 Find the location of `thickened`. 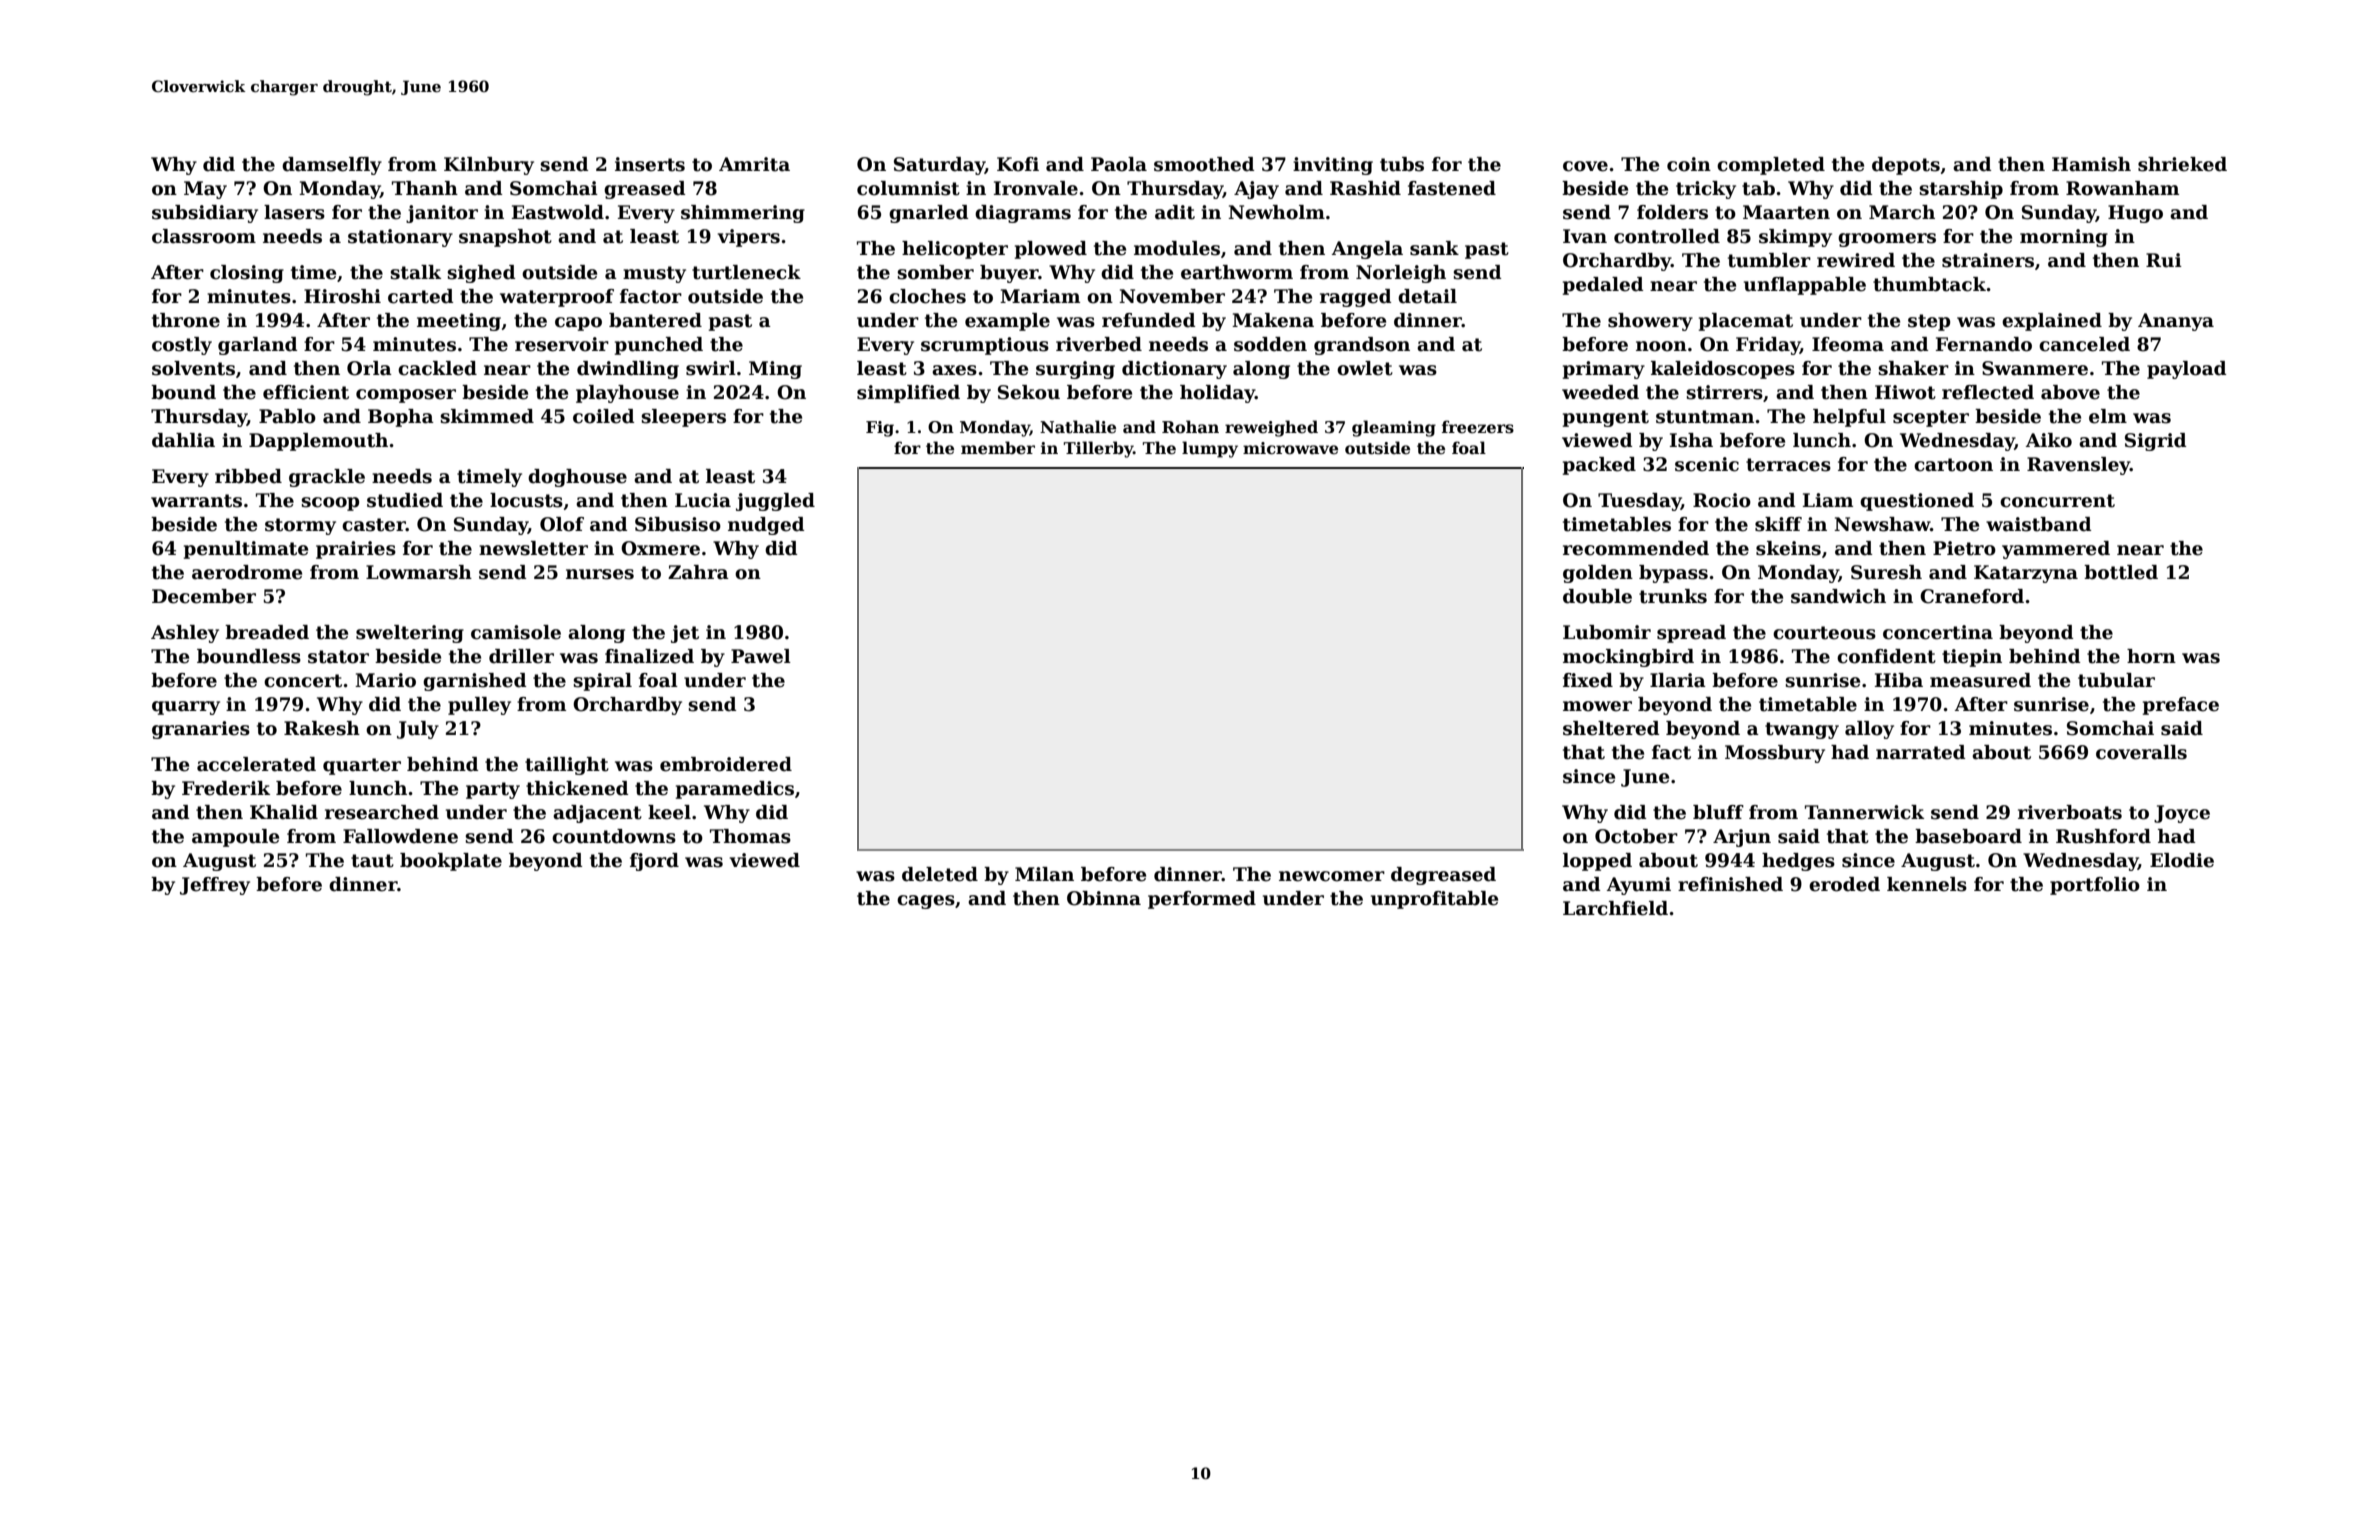

thickened is located at coordinates (577, 788).
